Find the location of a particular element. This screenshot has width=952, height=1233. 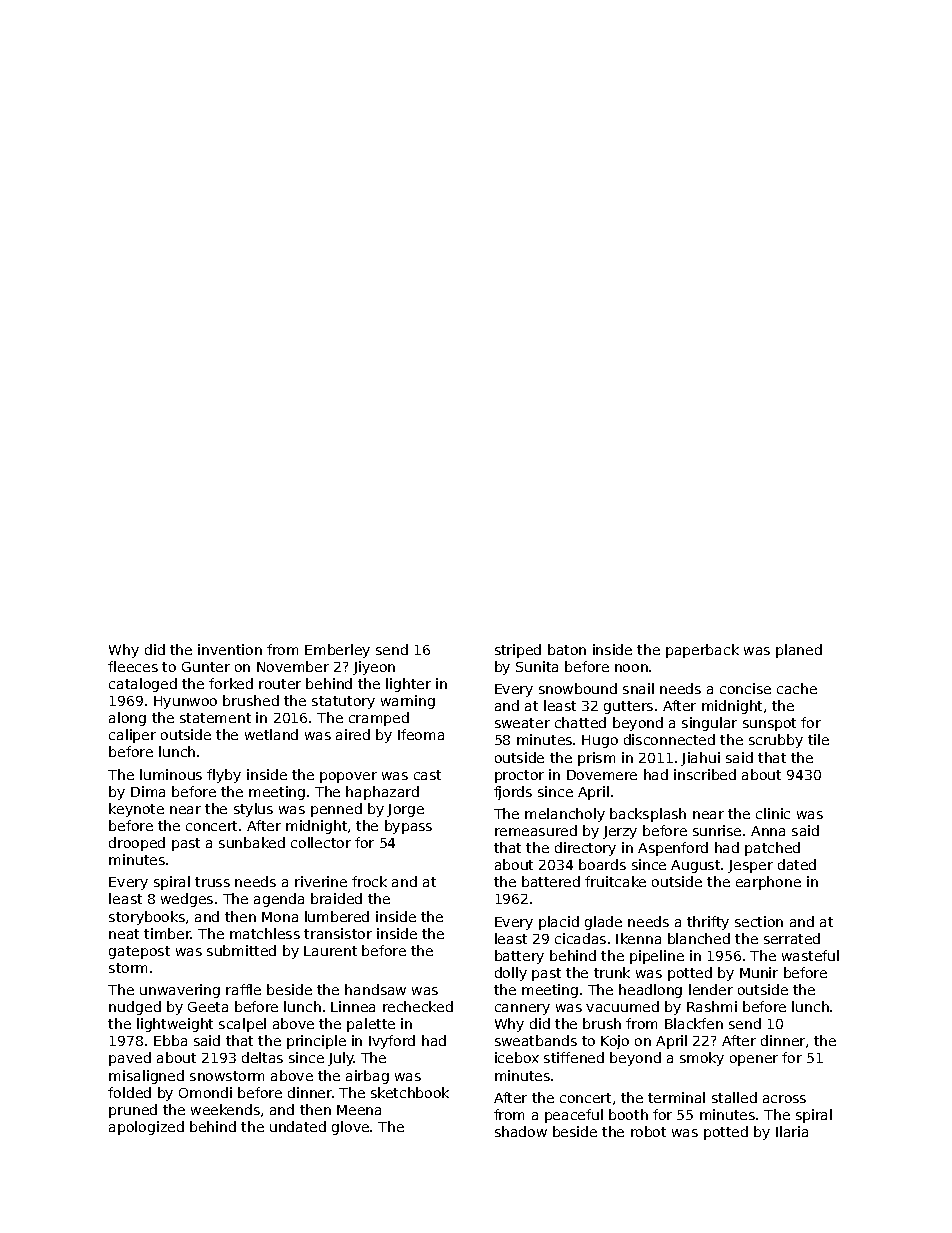

planed is located at coordinates (799, 651).
